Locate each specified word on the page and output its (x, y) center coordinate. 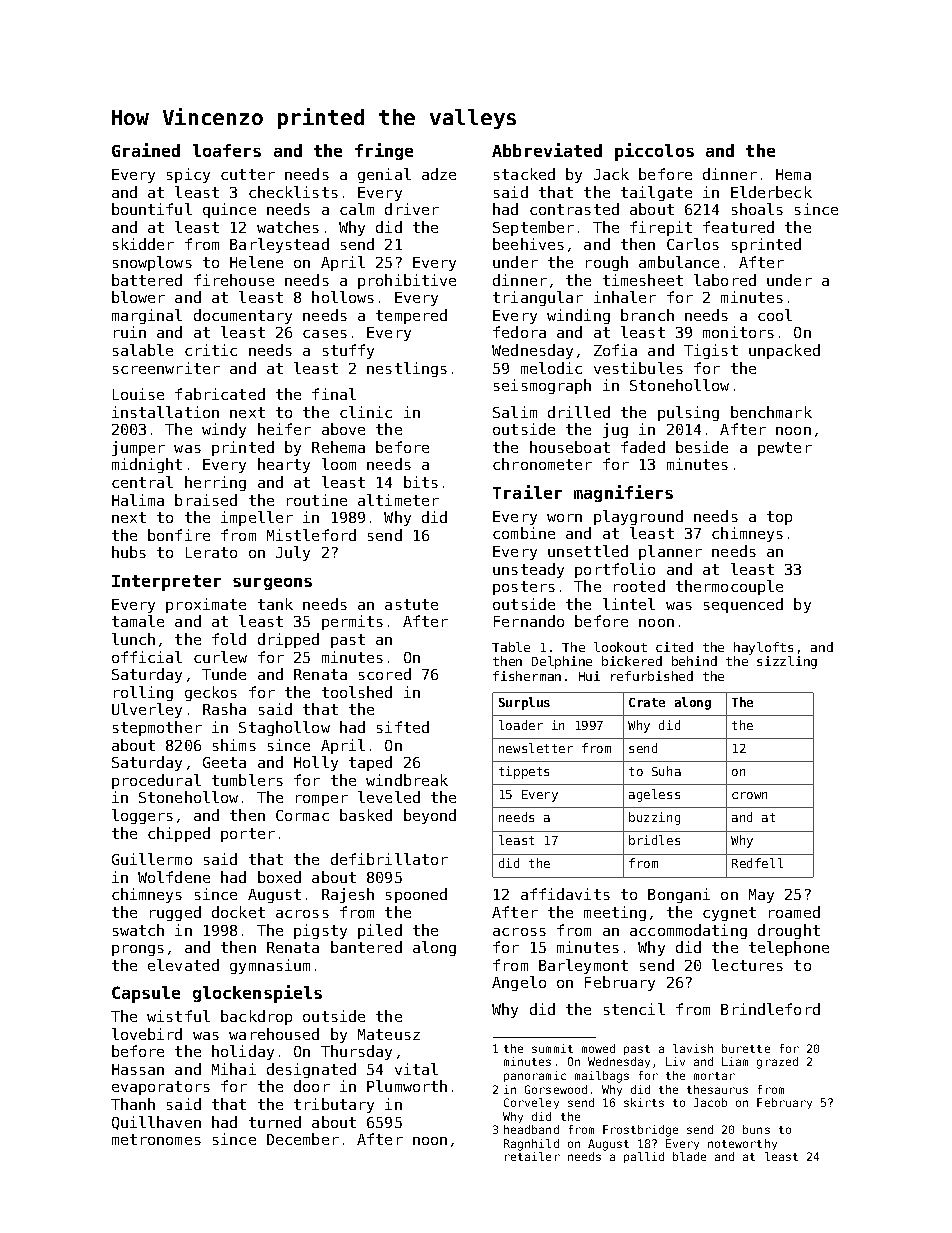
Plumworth (407, 1086)
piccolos (654, 152)
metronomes (156, 1139)
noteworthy (742, 1144)
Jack (611, 174)
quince (229, 210)
